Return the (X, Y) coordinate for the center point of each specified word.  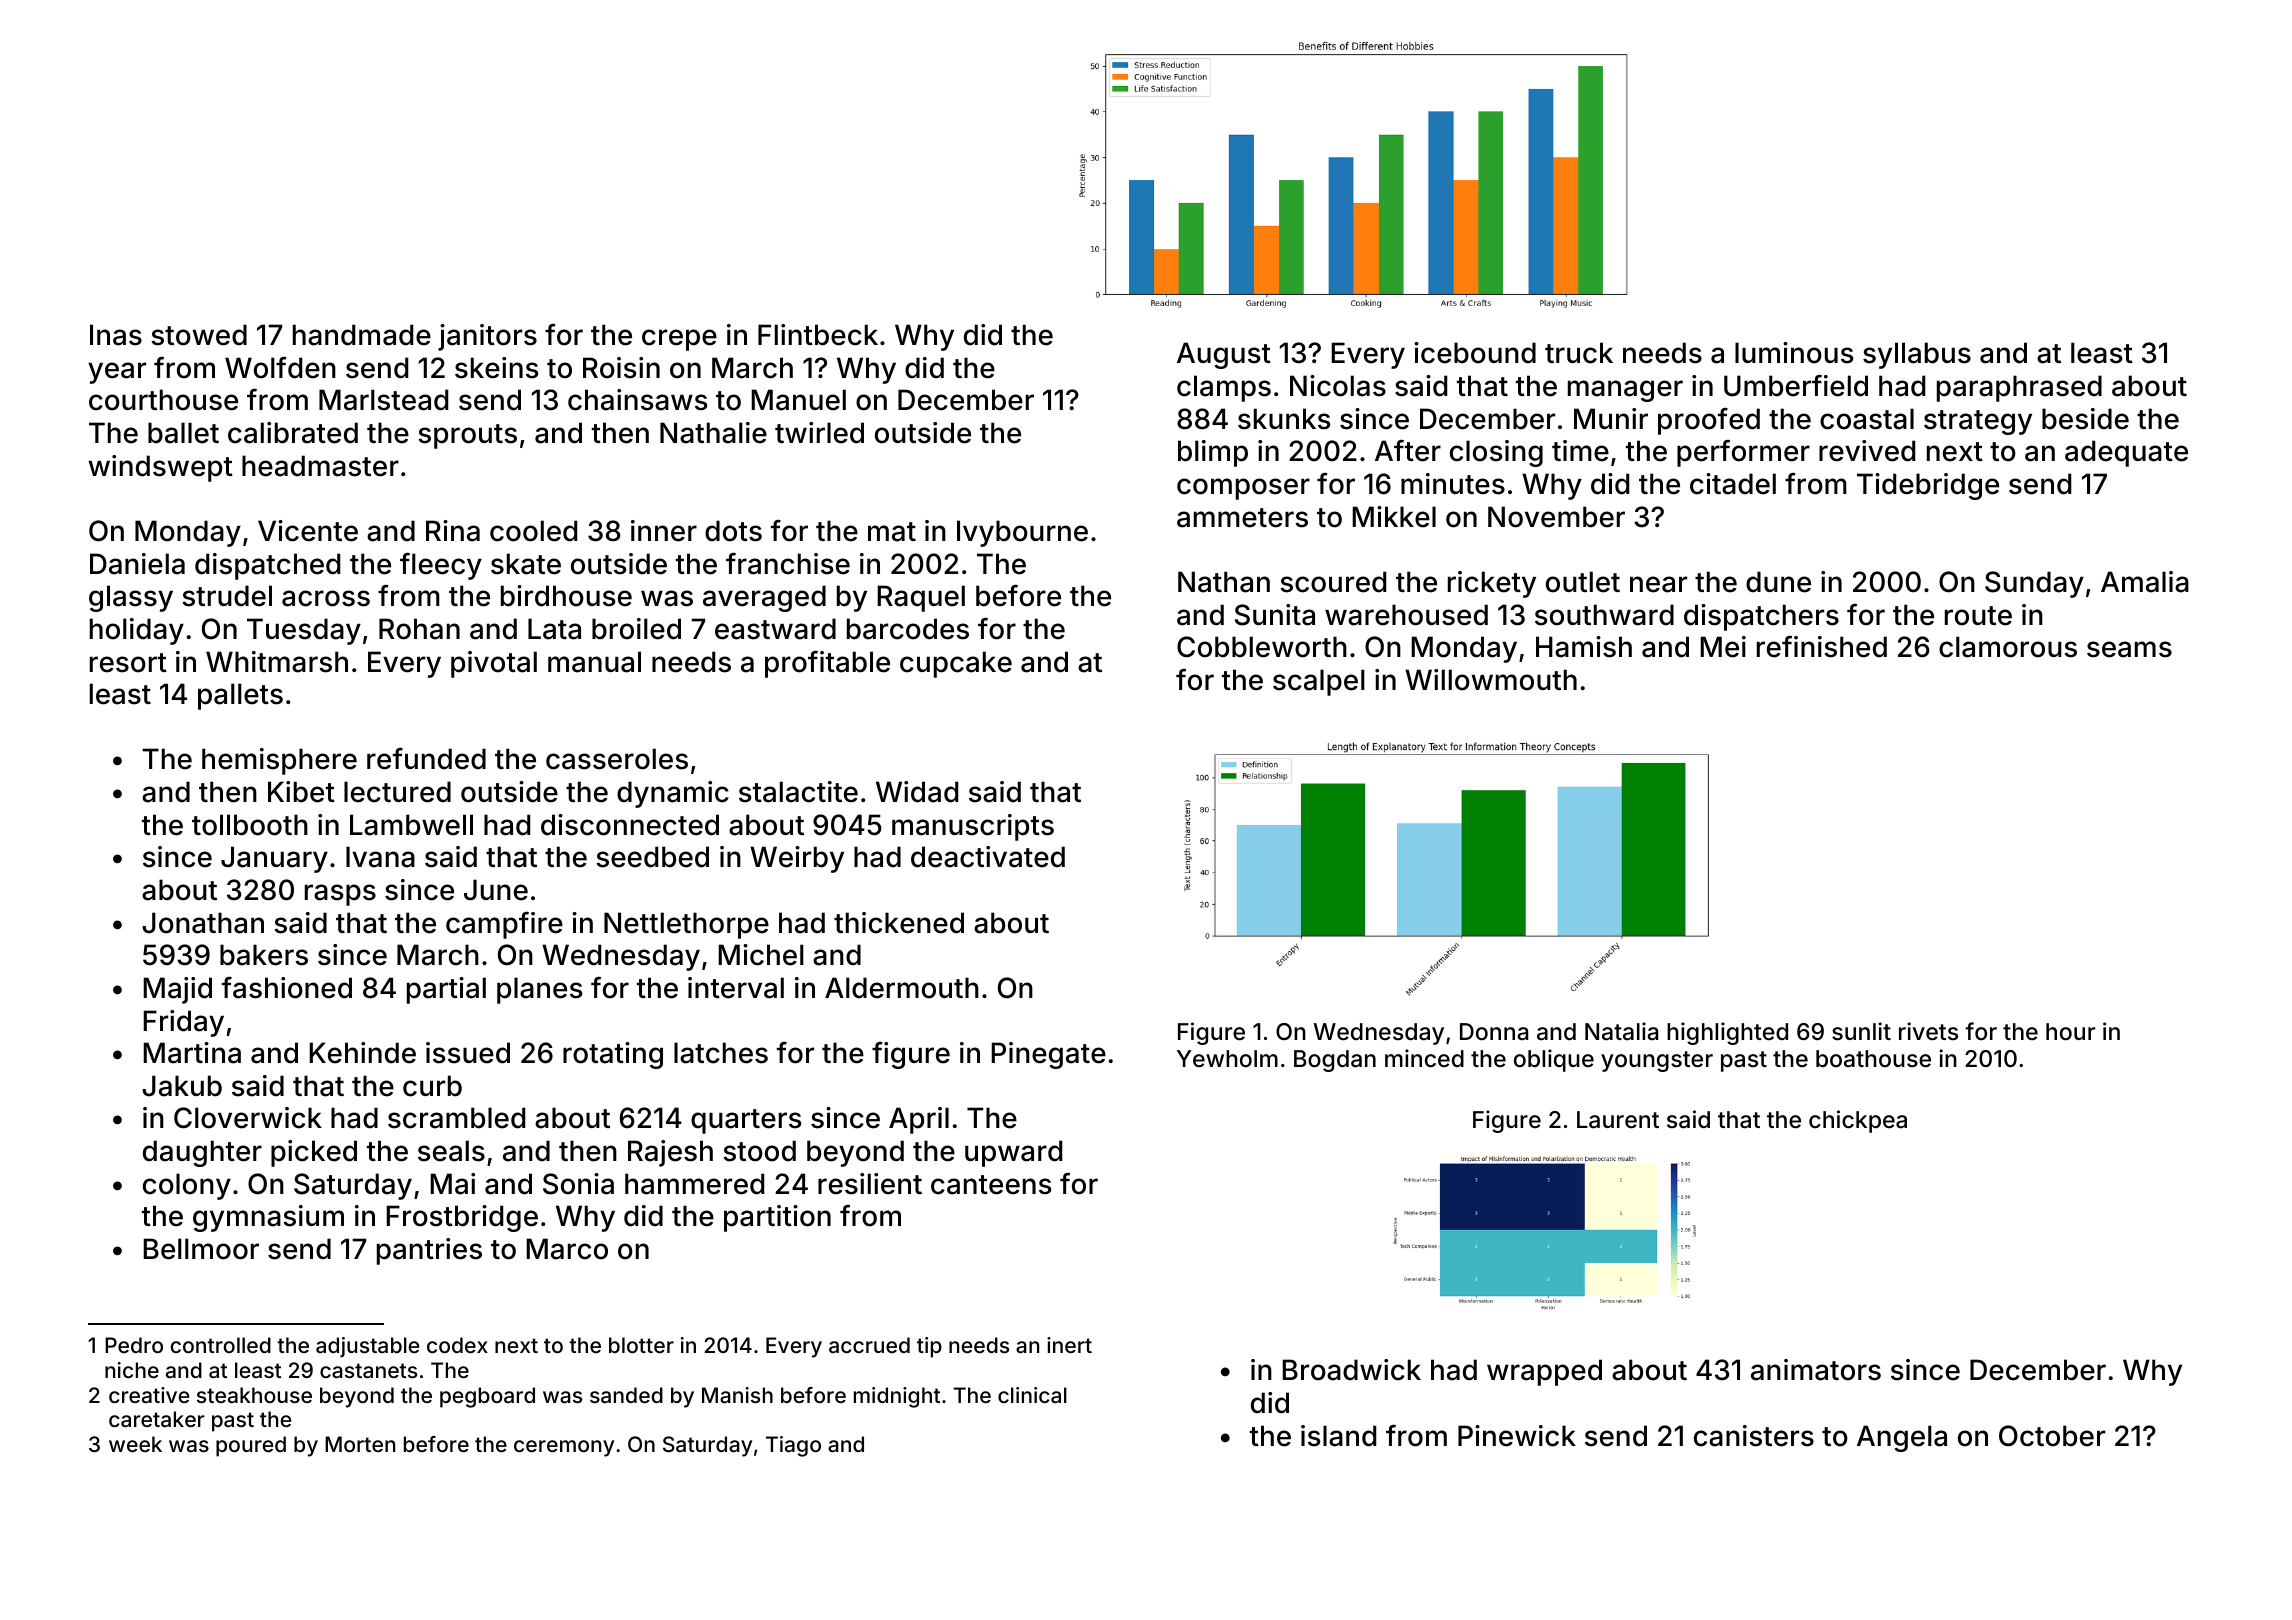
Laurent (1618, 1120)
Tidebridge (1928, 486)
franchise (788, 564)
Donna (1494, 1032)
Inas (116, 335)
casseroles (617, 759)
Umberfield (1796, 386)
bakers (264, 955)
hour (2070, 1032)
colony (187, 1186)
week (135, 1444)
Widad (917, 792)
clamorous (2008, 647)
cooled (533, 531)
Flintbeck (818, 335)
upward (1013, 1153)
